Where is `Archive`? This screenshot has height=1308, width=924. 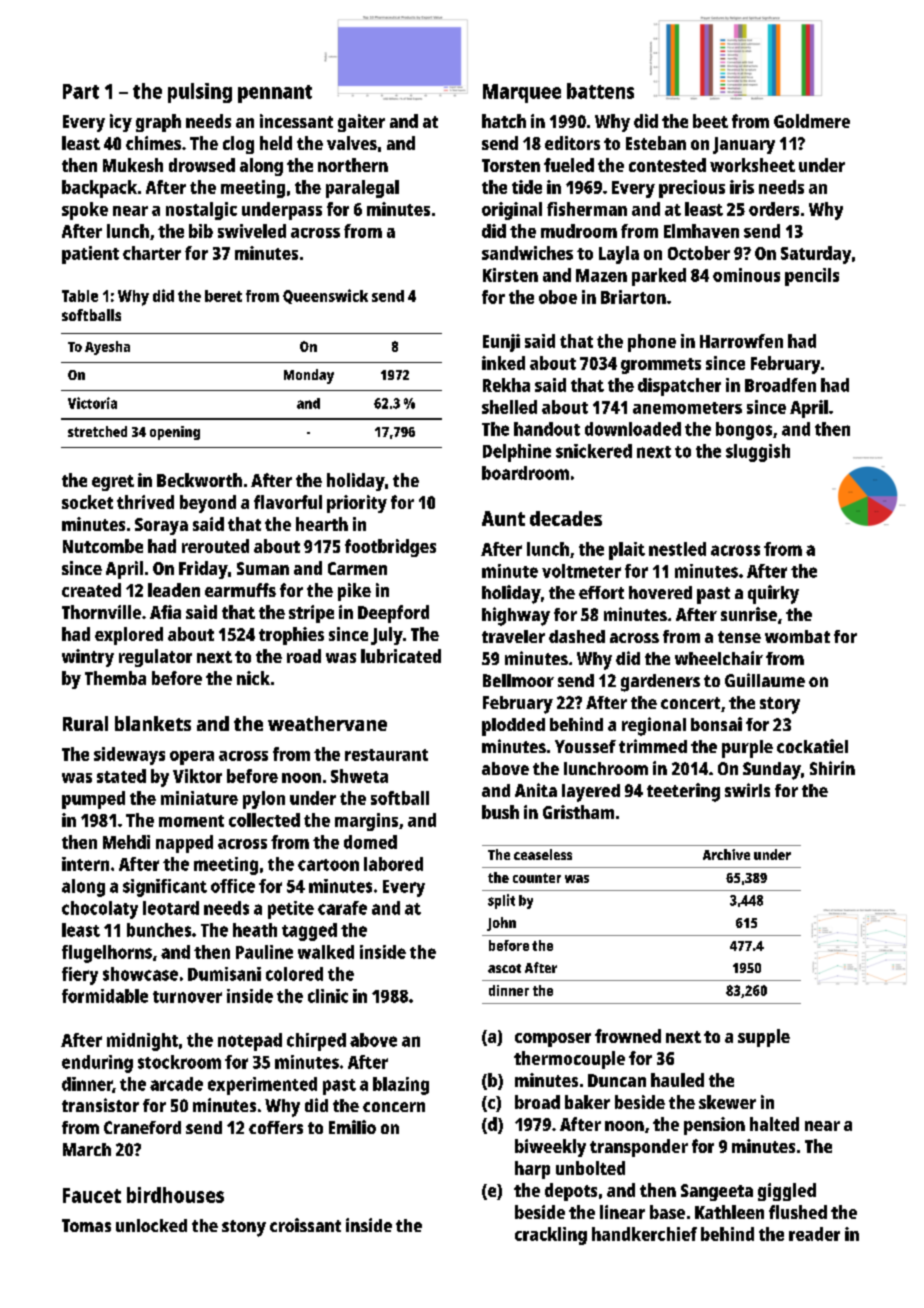
Archive is located at coordinates (726, 854).
